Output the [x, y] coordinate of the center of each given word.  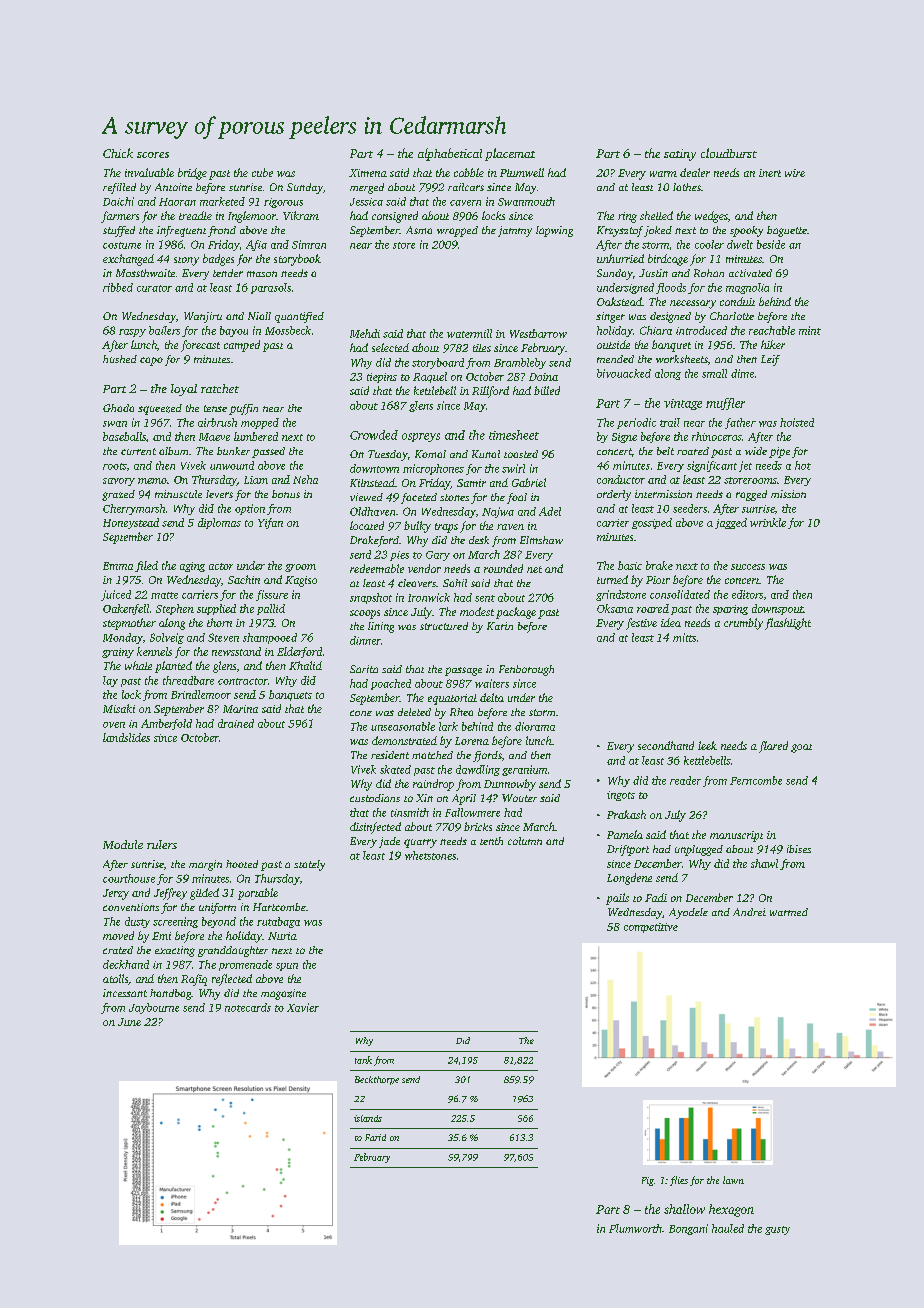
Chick [118, 153]
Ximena [368, 173]
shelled [656, 215]
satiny [680, 155]
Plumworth [635, 1228]
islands [368, 1118]
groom [300, 568]
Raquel [430, 377]
